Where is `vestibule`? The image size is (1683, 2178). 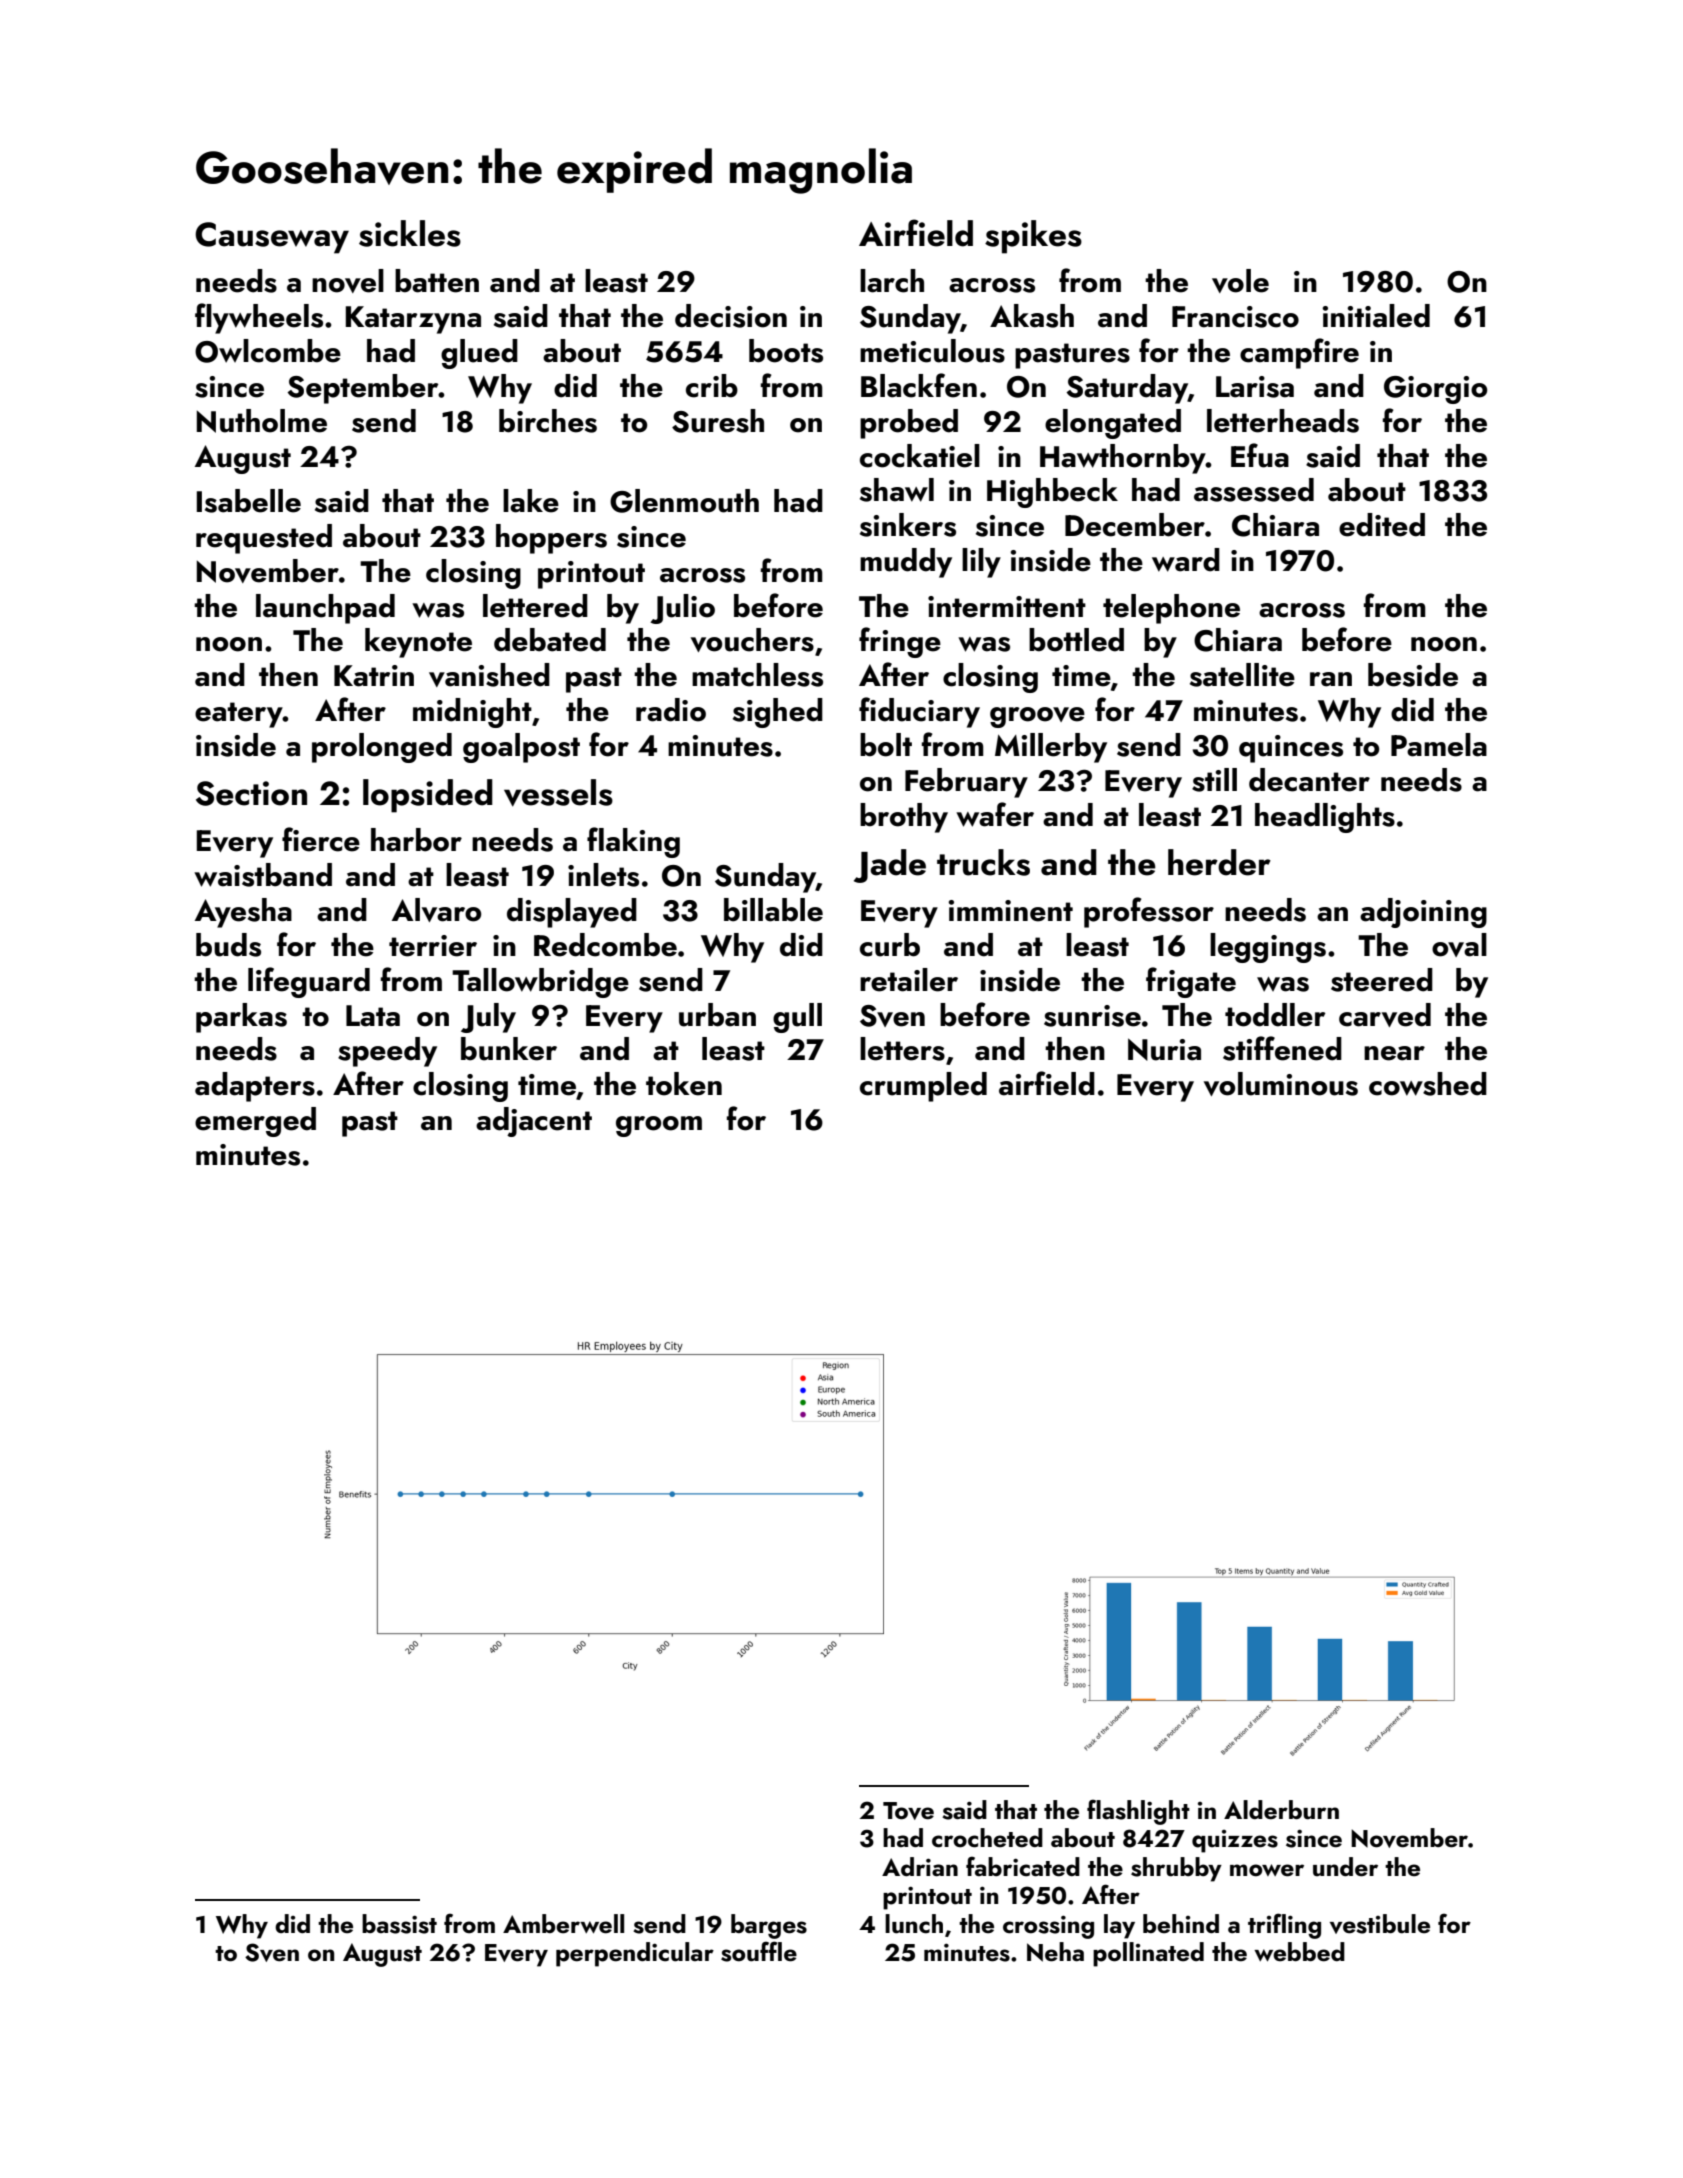
vestibule is located at coordinates (1380, 1924).
